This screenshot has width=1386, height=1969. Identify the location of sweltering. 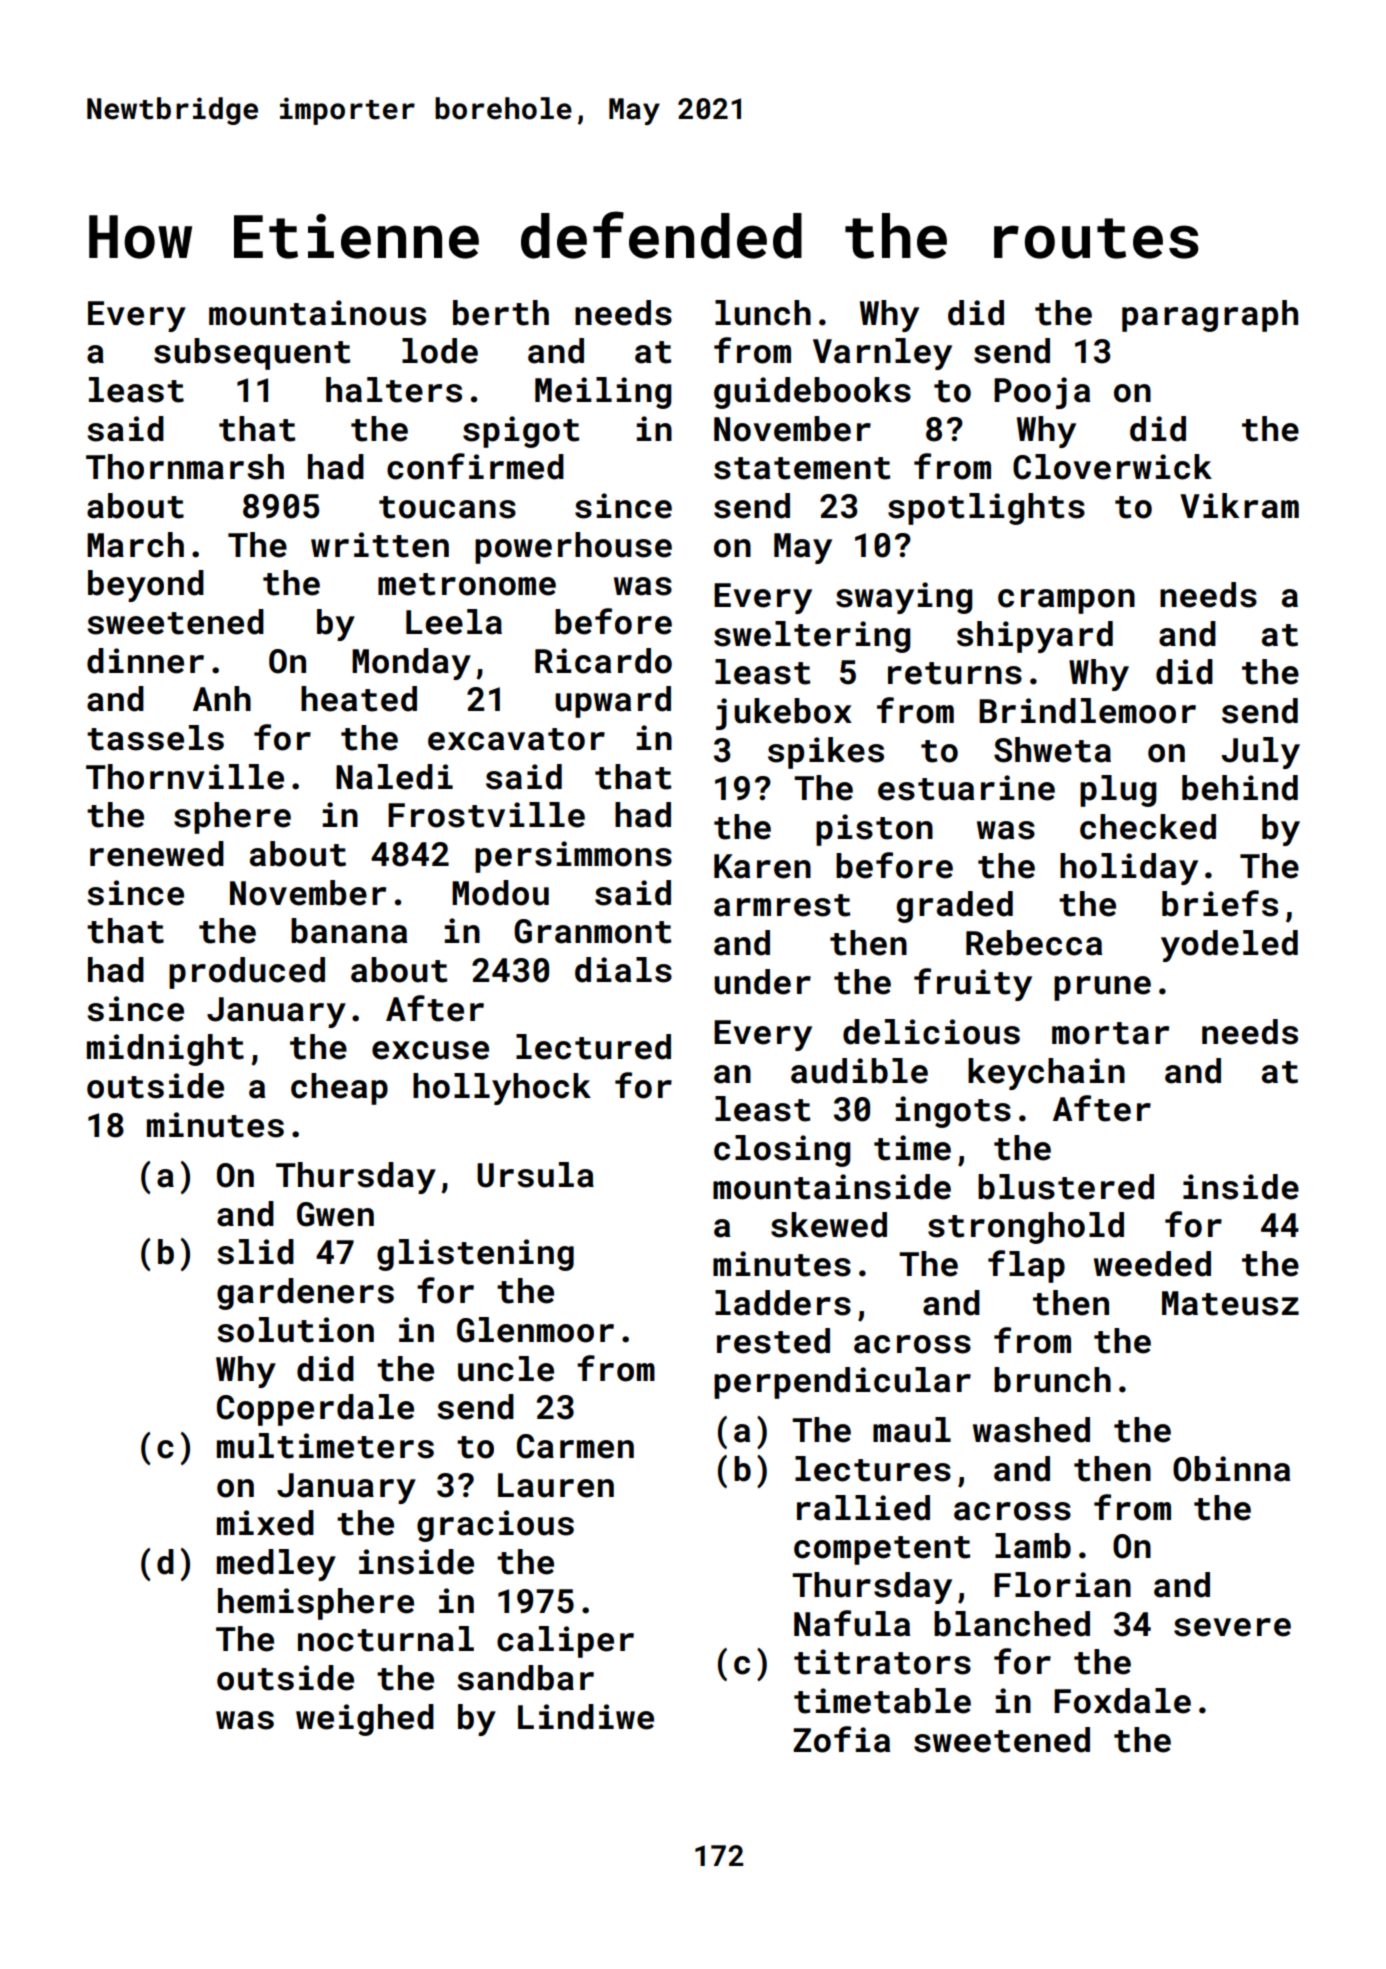
(812, 637).
